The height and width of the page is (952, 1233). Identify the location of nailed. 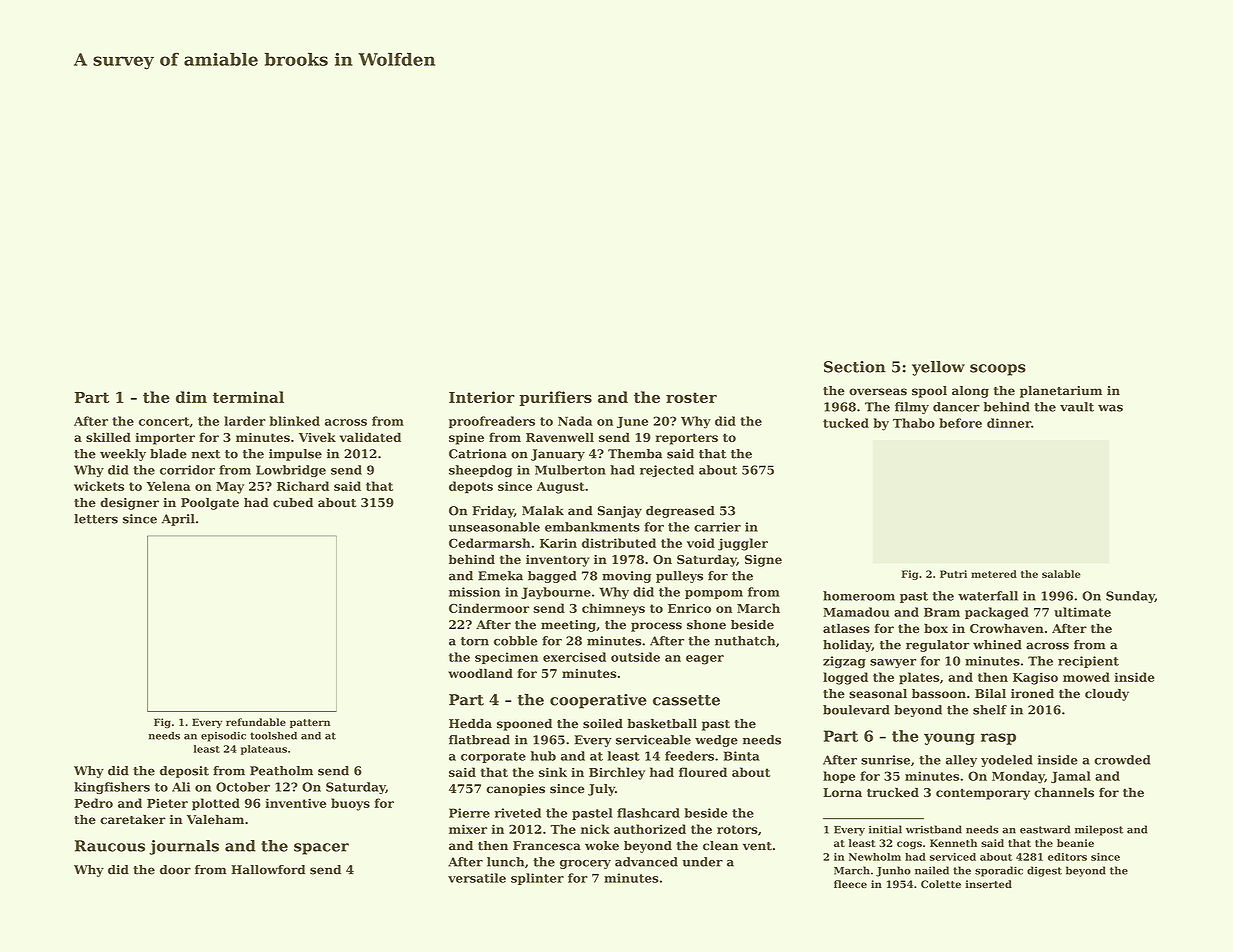
(932, 870).
